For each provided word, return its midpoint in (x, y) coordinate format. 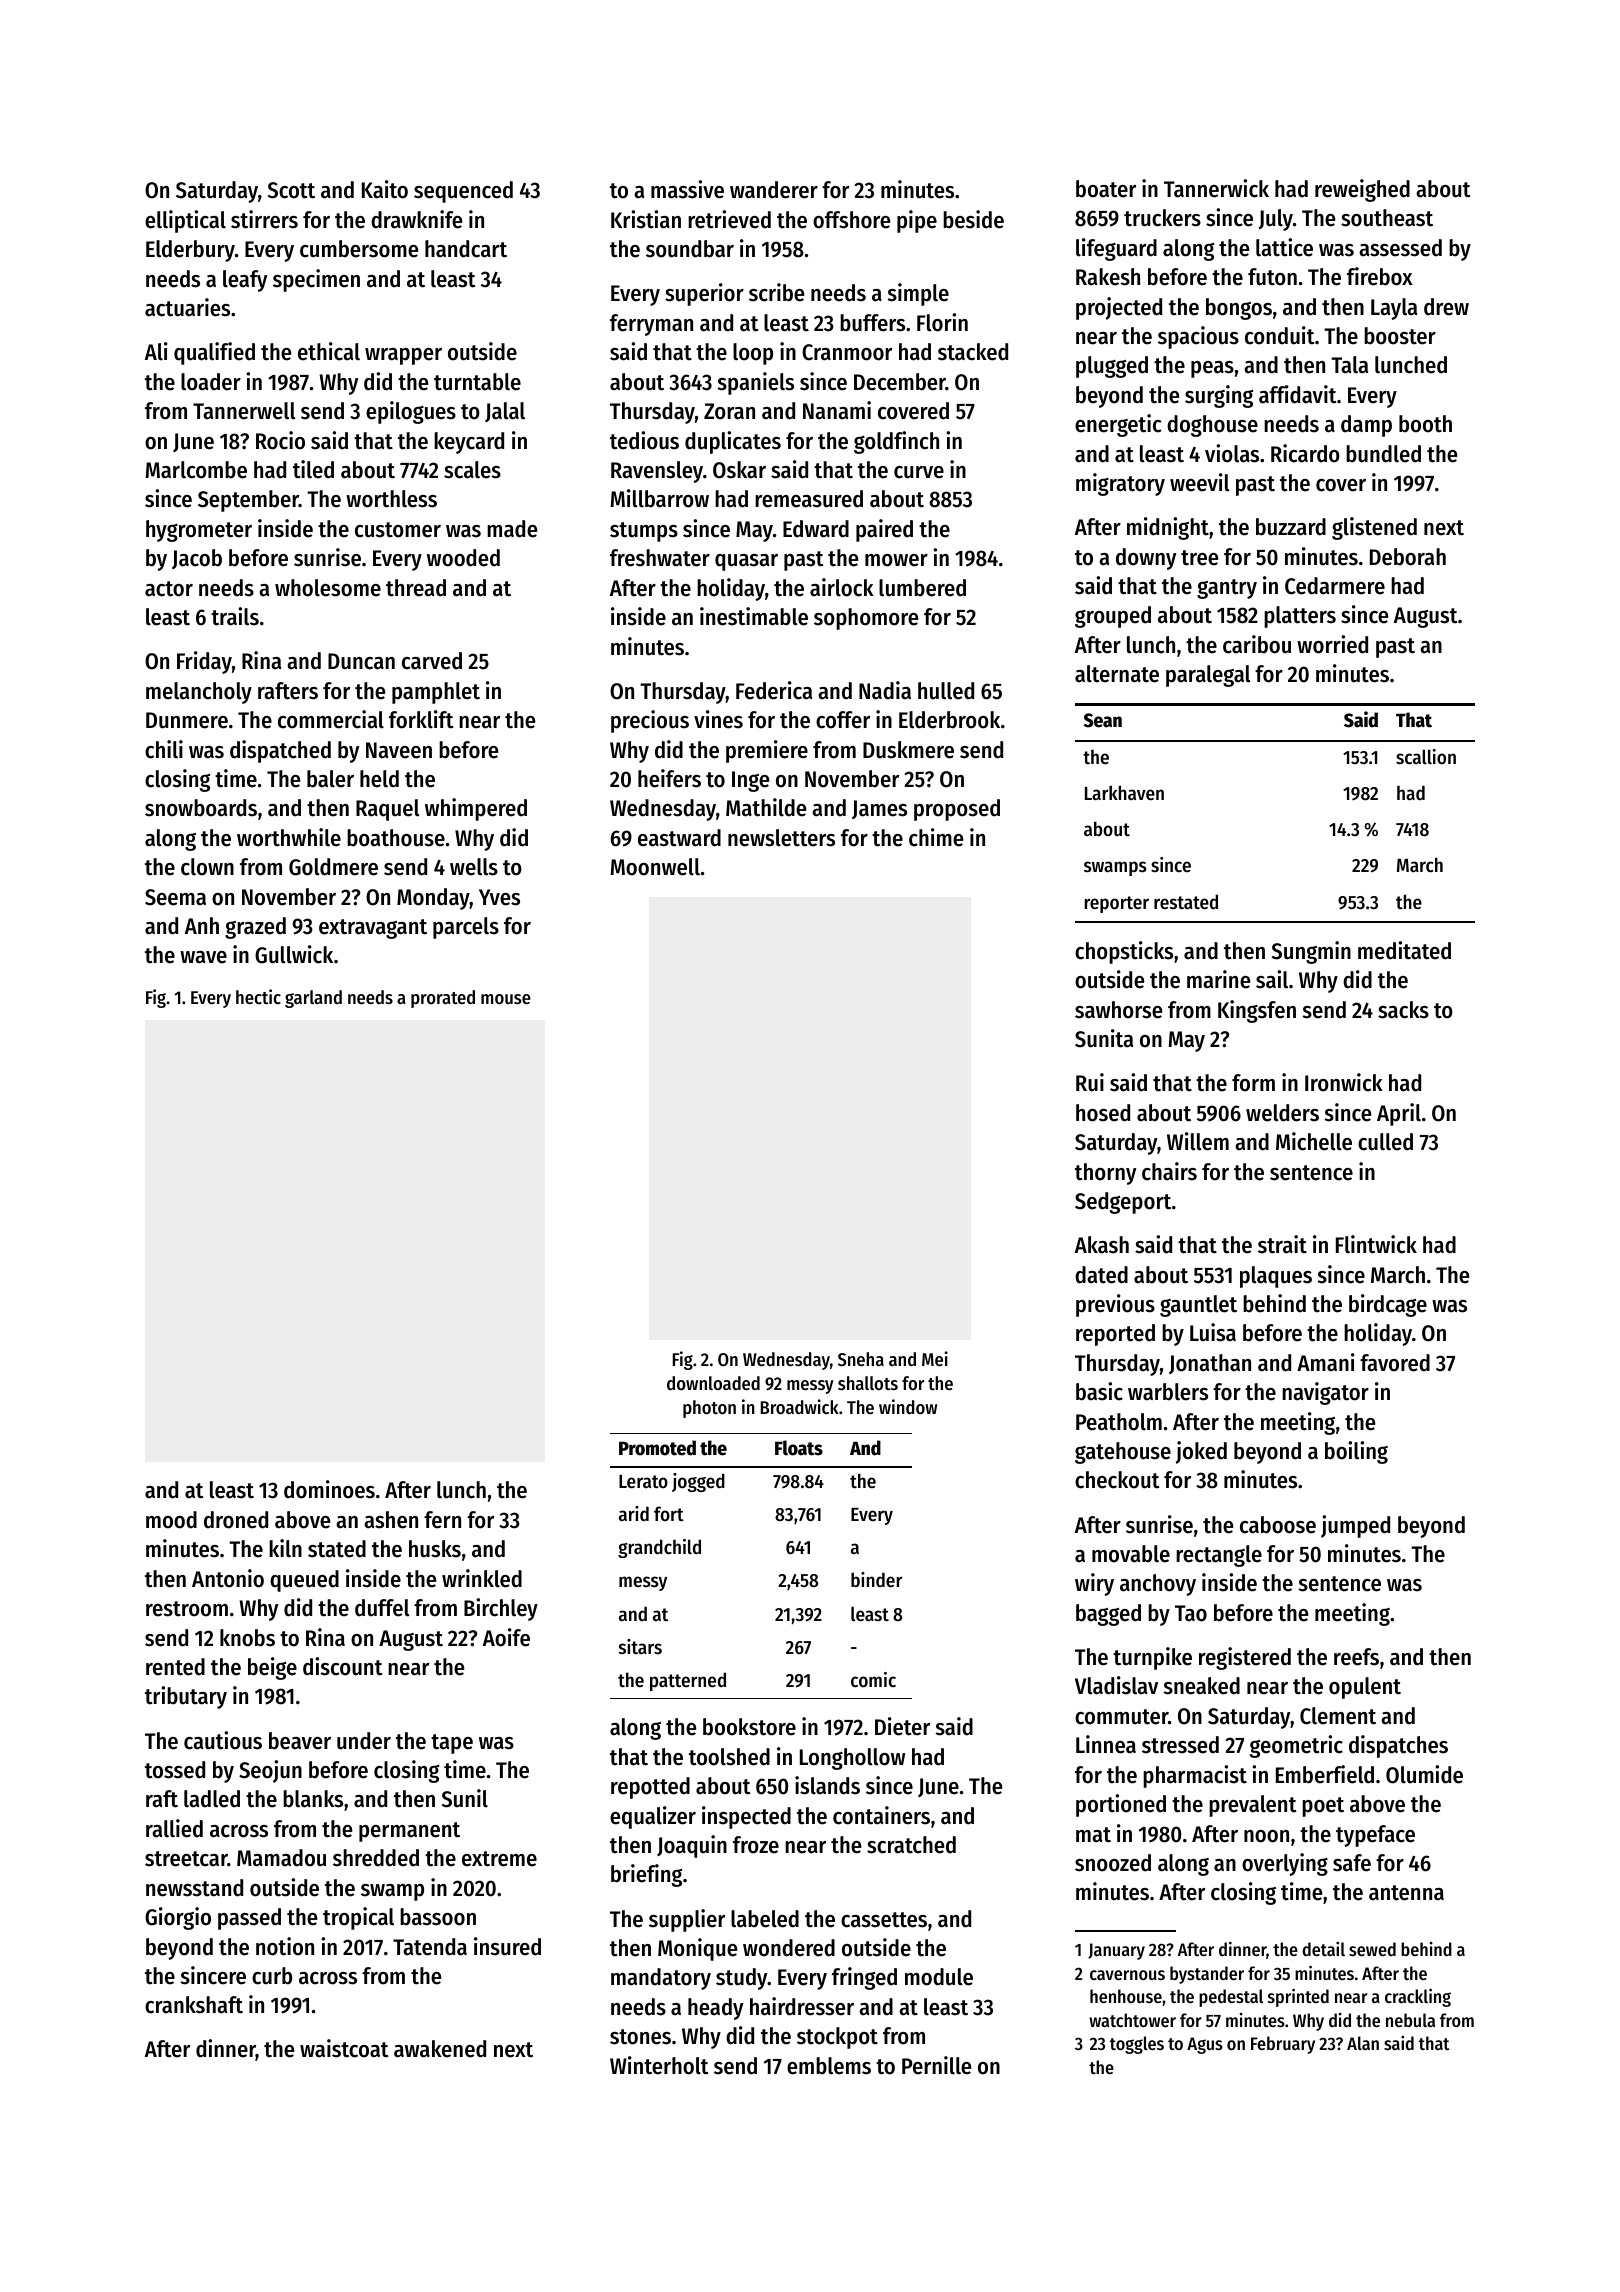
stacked (973, 352)
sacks (1403, 1010)
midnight (1168, 528)
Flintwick (1376, 1244)
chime (936, 837)
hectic (258, 996)
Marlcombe (196, 470)
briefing (647, 1875)
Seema (175, 897)
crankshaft (194, 2005)
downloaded (713, 1383)
